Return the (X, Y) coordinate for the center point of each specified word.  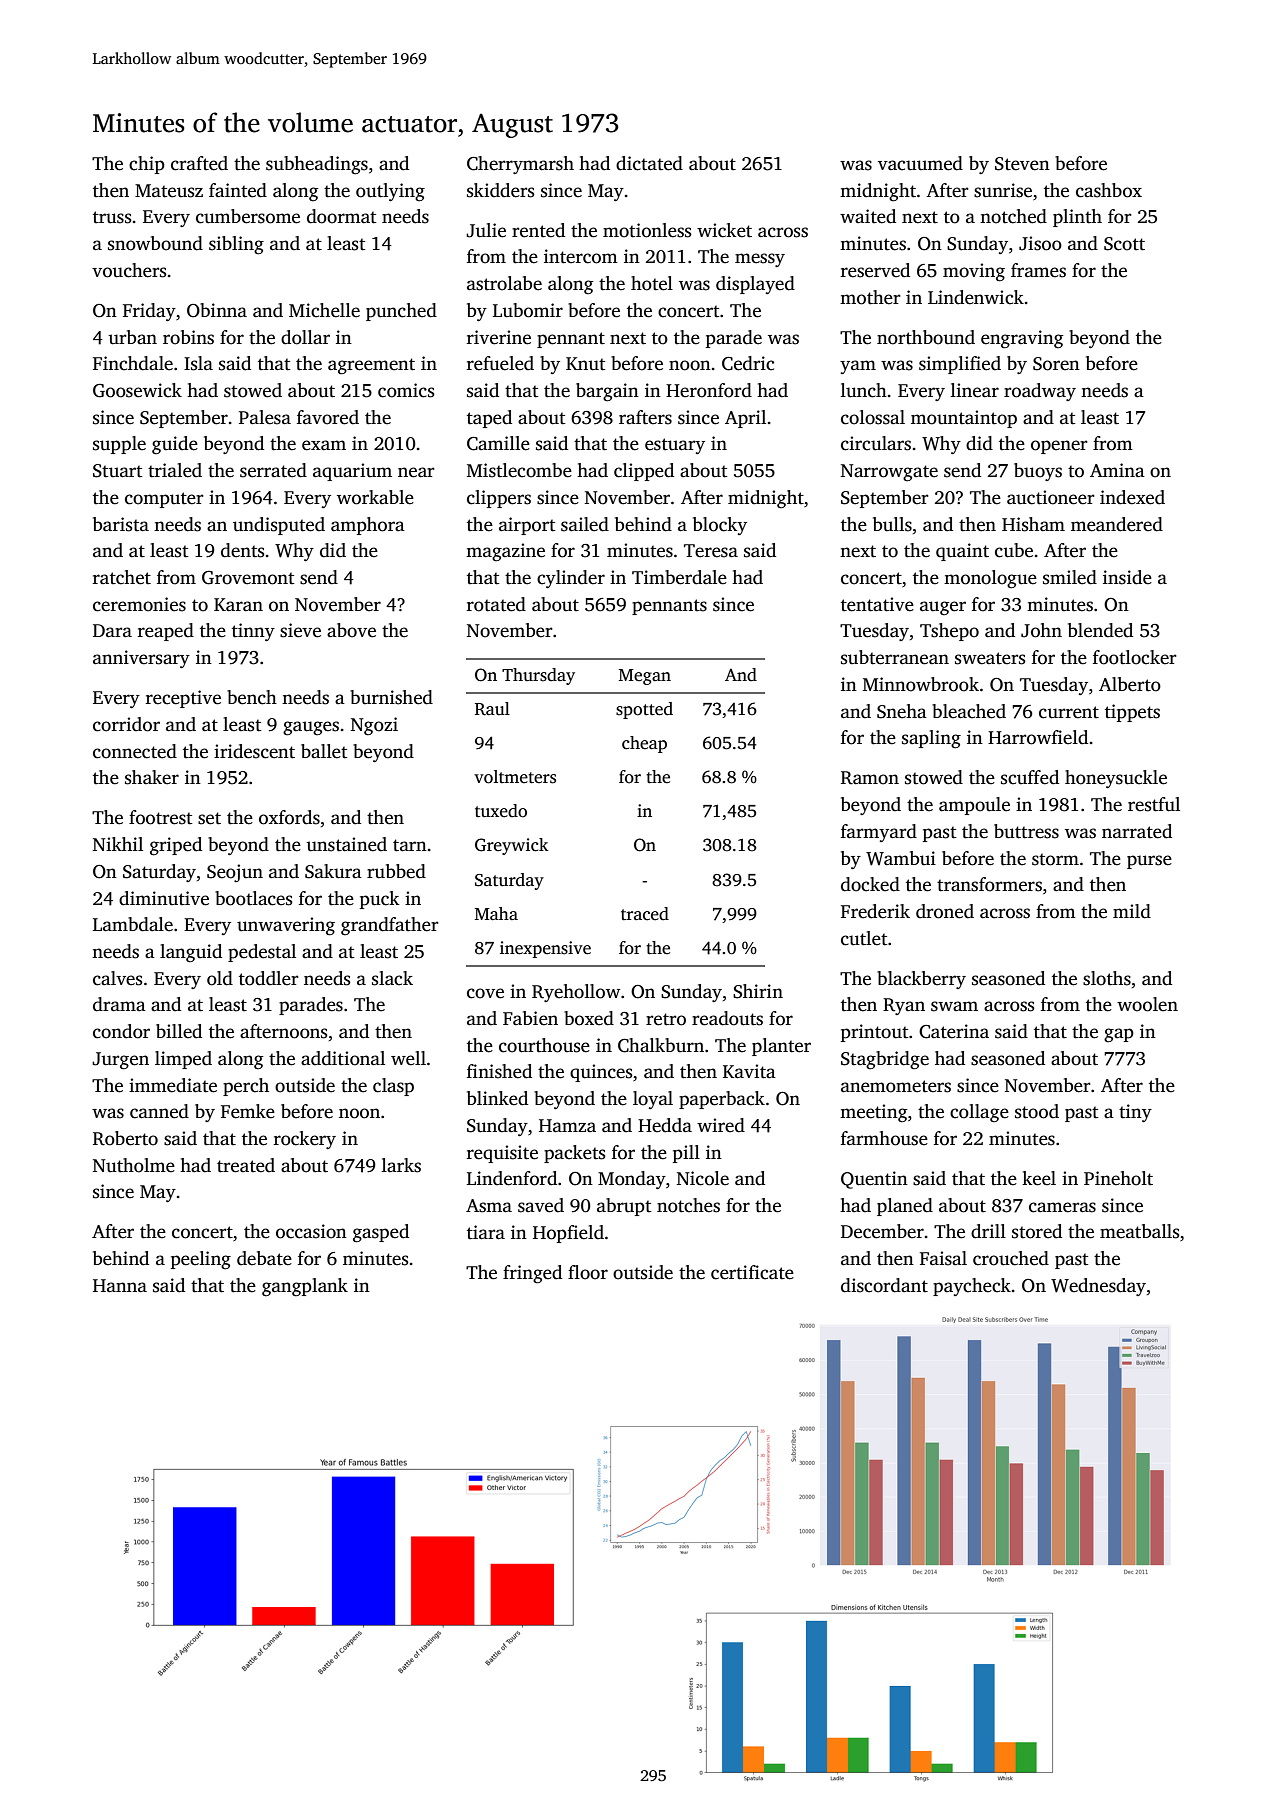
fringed (532, 1274)
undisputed (279, 526)
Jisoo (1040, 243)
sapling (931, 739)
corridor (126, 724)
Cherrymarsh (520, 165)
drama (119, 1004)
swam (954, 1006)
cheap (644, 744)
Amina (1117, 470)
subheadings (317, 165)
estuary (675, 446)
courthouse (544, 1045)
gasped (381, 1233)
